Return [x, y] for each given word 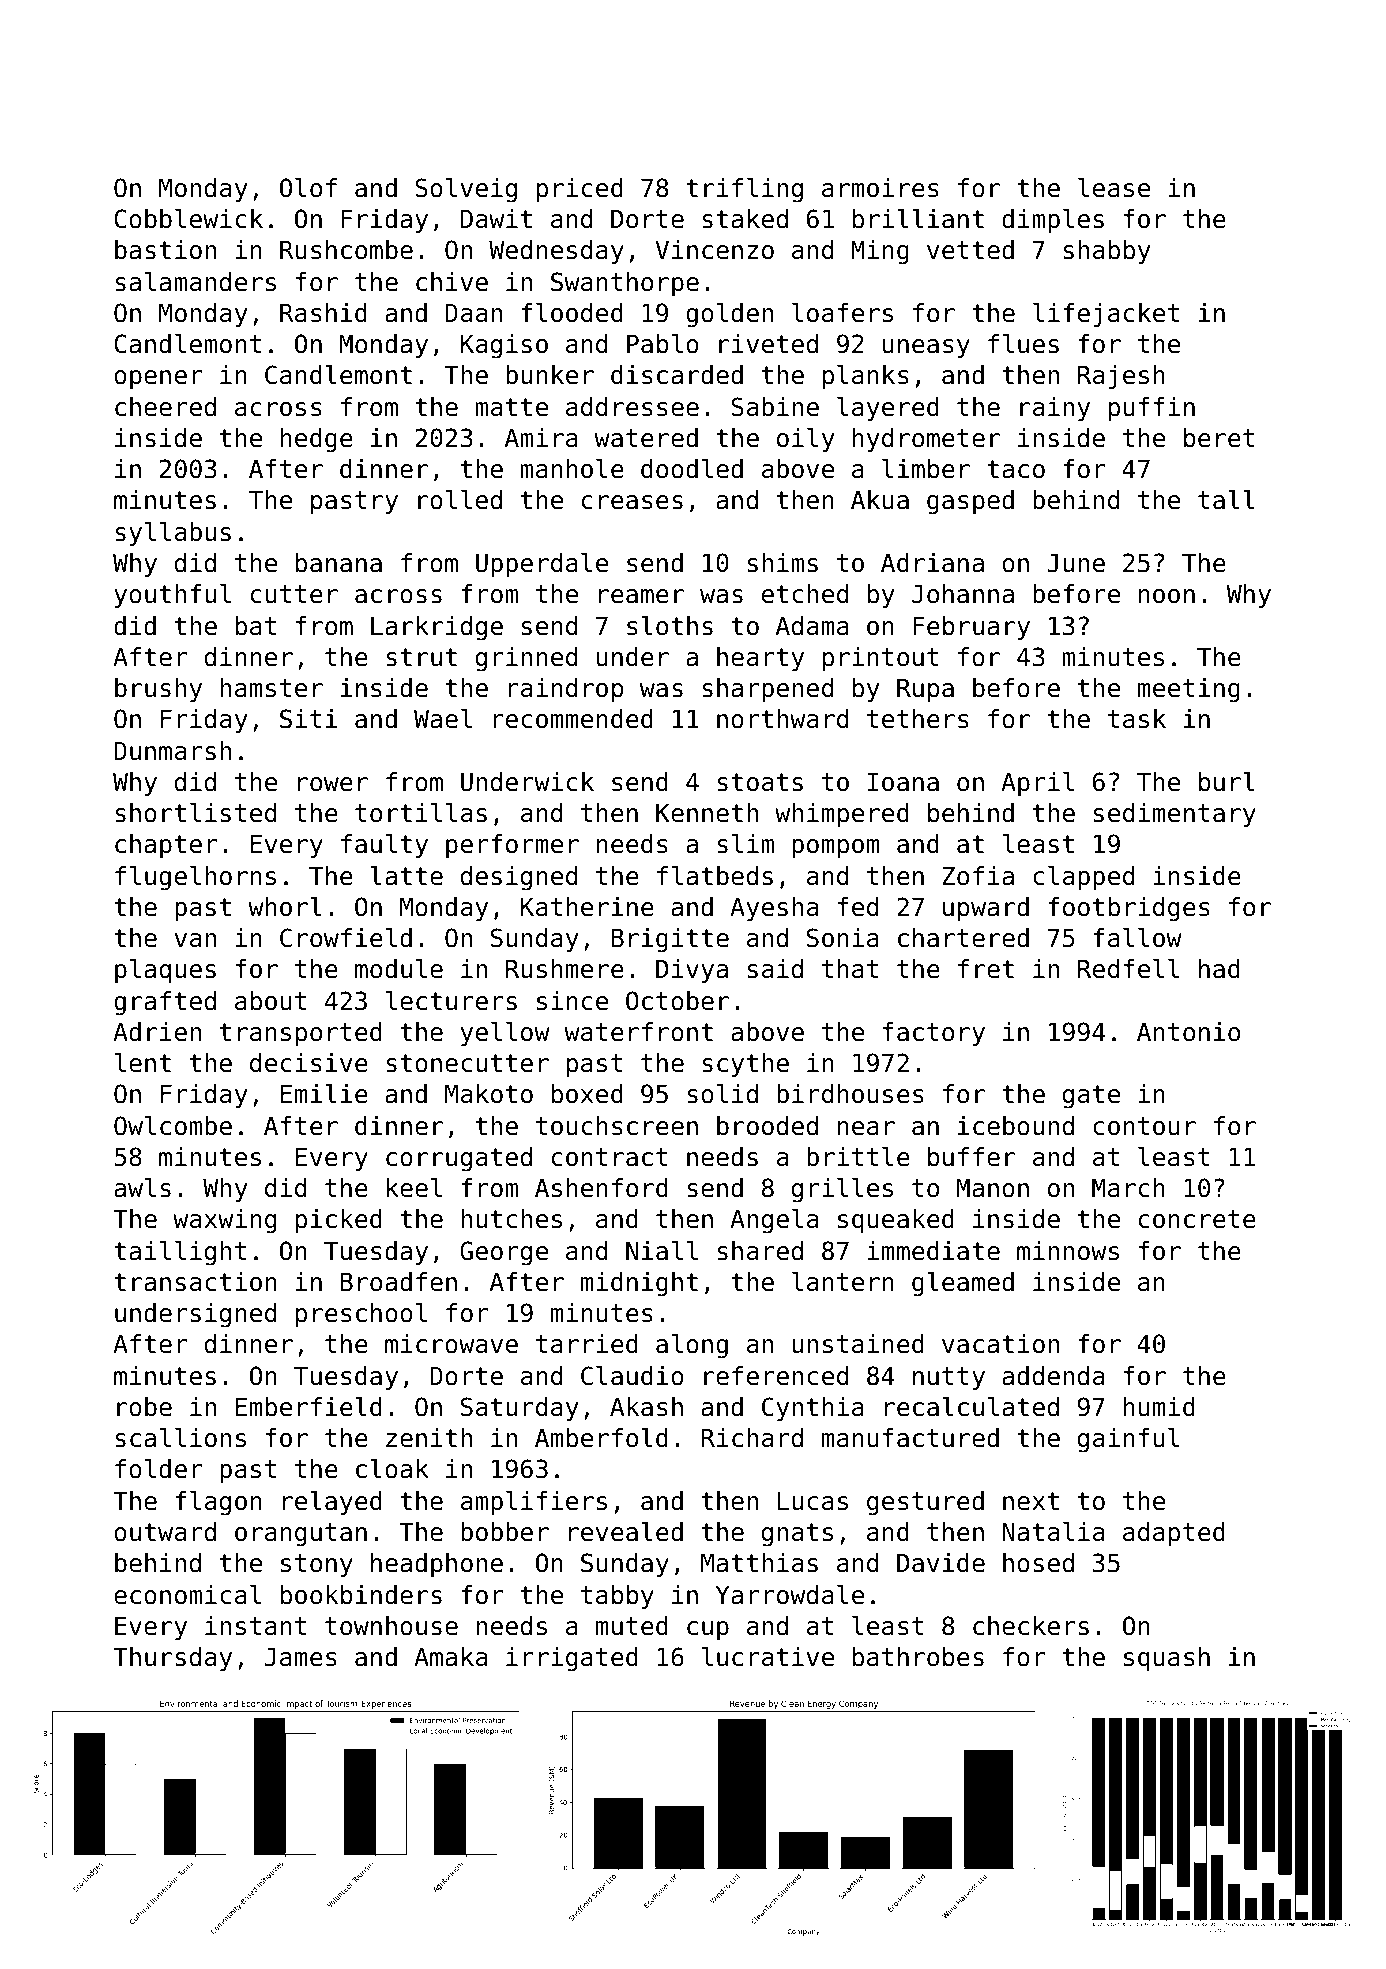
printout [881, 659]
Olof [308, 188]
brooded [767, 1126]
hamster [271, 688]
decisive [309, 1063]
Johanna [963, 594]
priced [580, 190]
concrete [1197, 1219]
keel [414, 1188]
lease [1114, 188]
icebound [1016, 1126]
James [301, 1657]
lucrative [768, 1657]
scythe [745, 1065]
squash [1167, 1659]
